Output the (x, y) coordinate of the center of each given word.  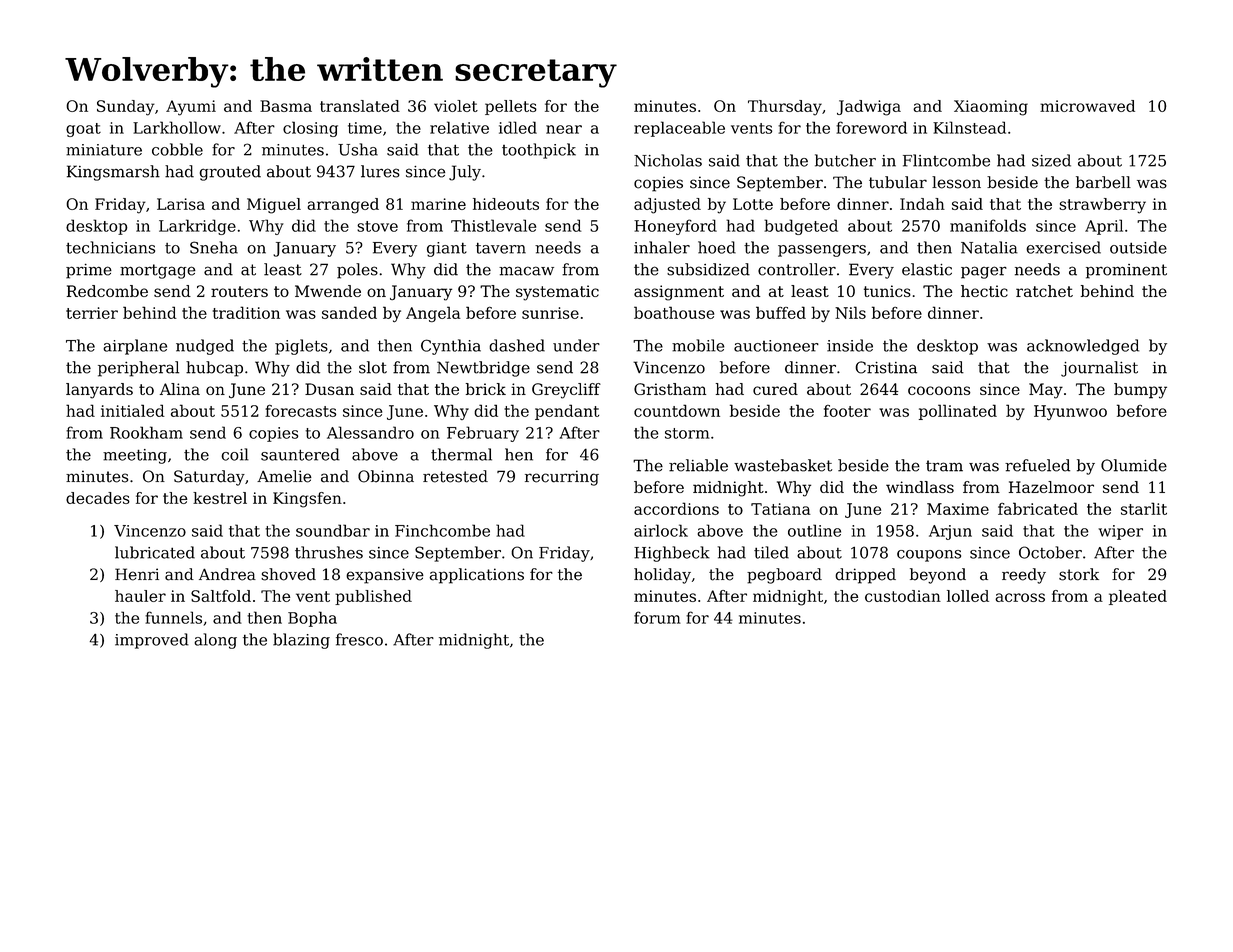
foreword (871, 127)
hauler (140, 596)
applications (477, 576)
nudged (205, 347)
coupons (929, 556)
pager (984, 272)
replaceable (679, 129)
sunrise (550, 313)
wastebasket (783, 465)
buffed (781, 312)
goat (83, 130)
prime (89, 271)
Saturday (209, 478)
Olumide (1134, 465)
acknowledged (1083, 347)
